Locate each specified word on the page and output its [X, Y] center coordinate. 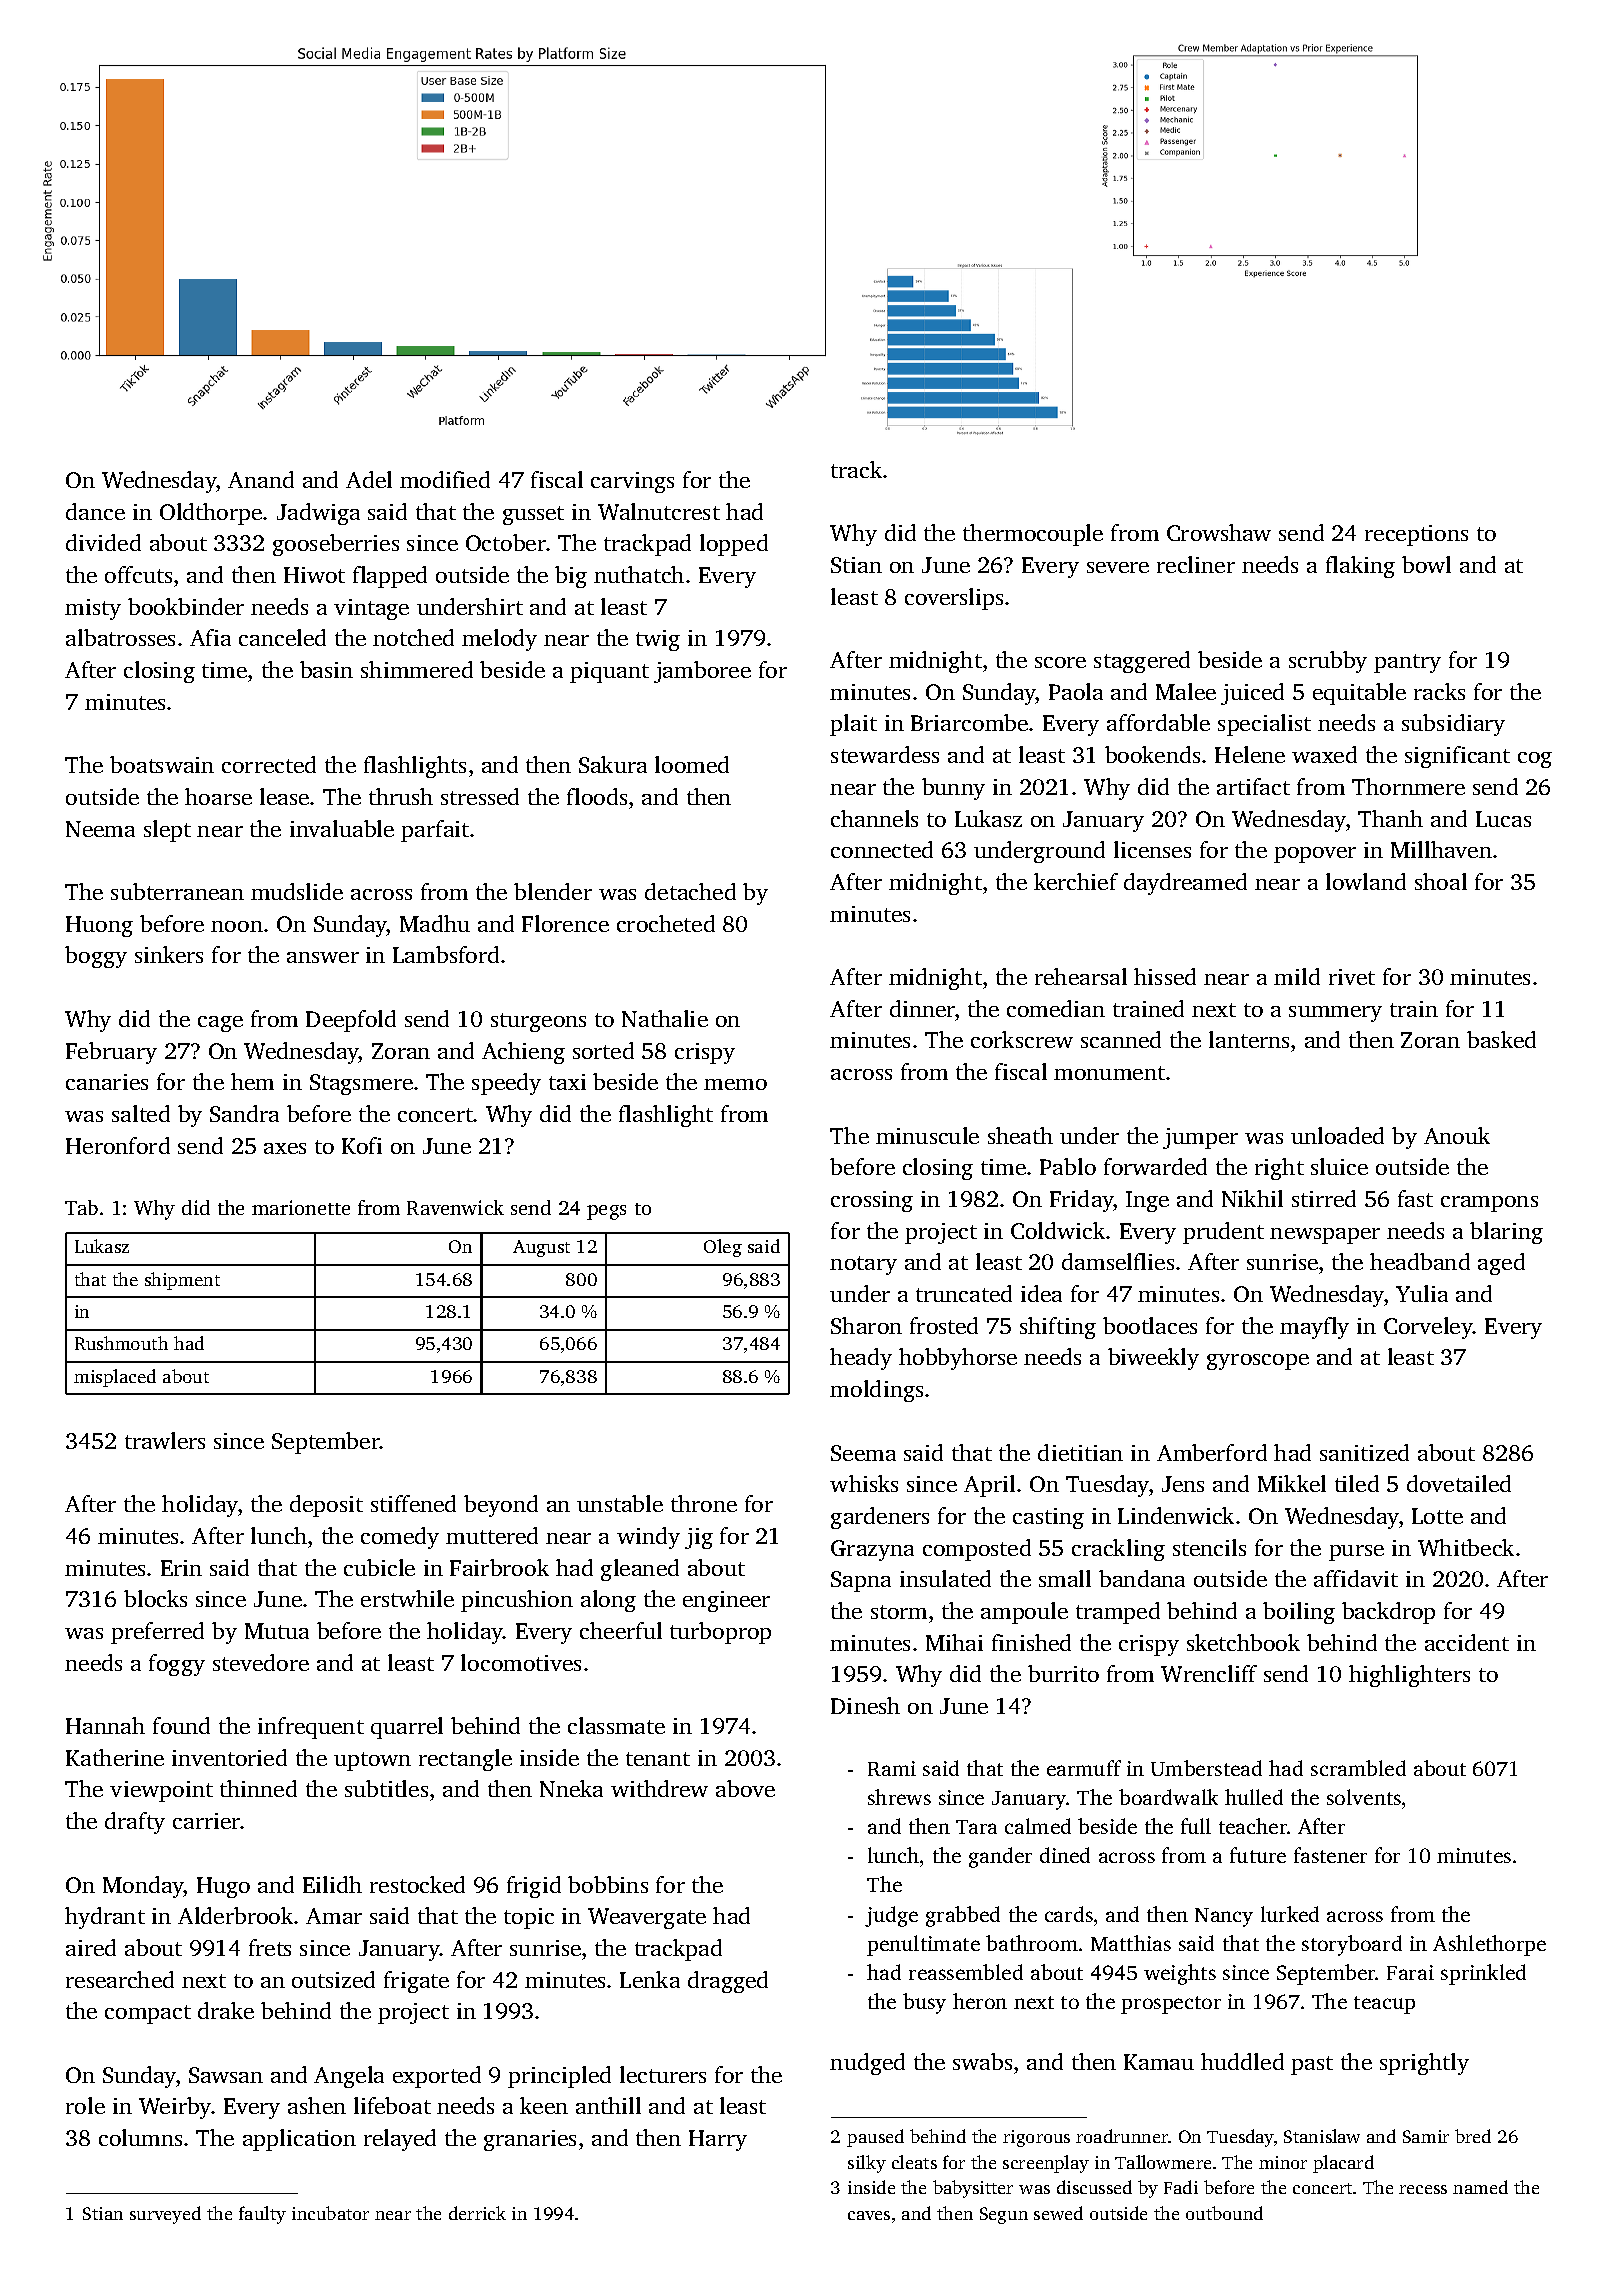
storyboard [1352, 1945]
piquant [609, 672]
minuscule [927, 1135]
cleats [914, 2162]
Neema [100, 829]
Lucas [1503, 819]
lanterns [1249, 1039]
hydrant [105, 1918]
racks [1439, 691]
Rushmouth [121, 1343]
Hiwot [314, 575]
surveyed [165, 2215]
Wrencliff [1209, 1673]
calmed [1038, 1826]
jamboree [702, 672]
